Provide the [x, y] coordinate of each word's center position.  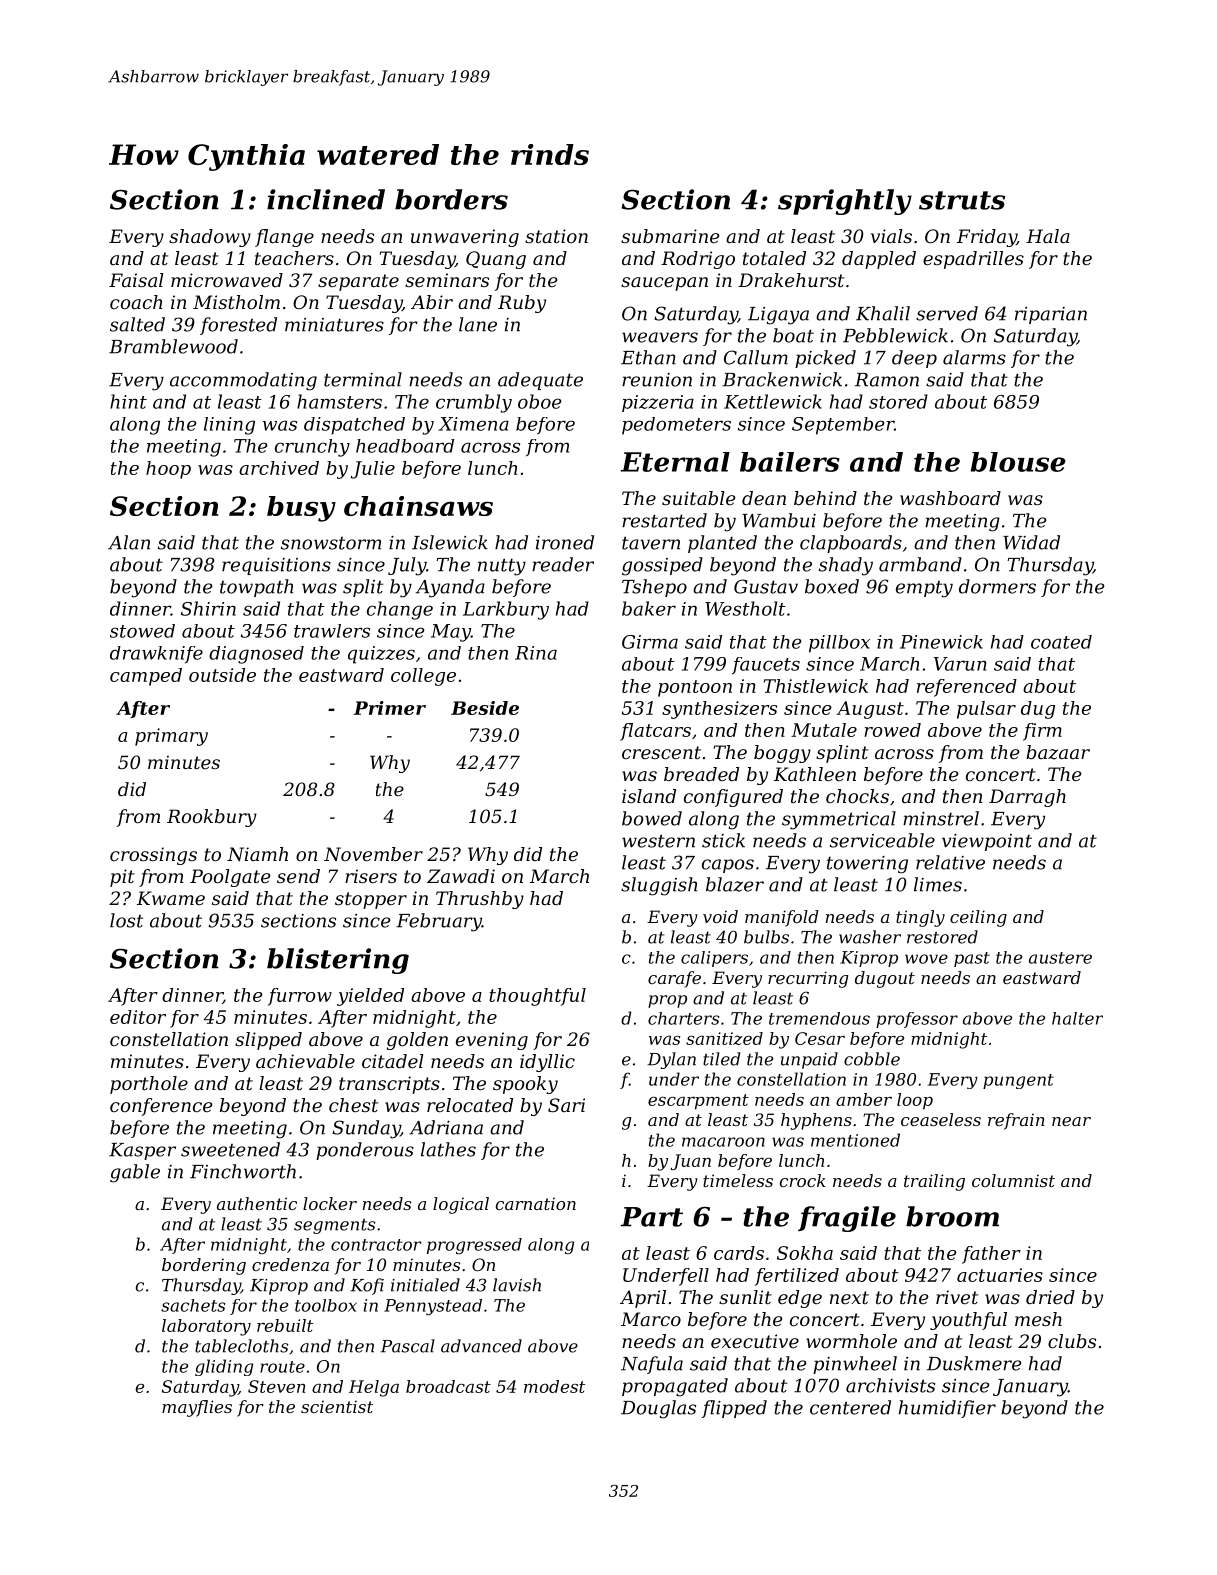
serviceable [882, 840]
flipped [734, 1409]
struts [962, 200]
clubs [1072, 1341]
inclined [326, 199]
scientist [337, 1407]
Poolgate [230, 878]
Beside [485, 708]
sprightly [845, 202]
